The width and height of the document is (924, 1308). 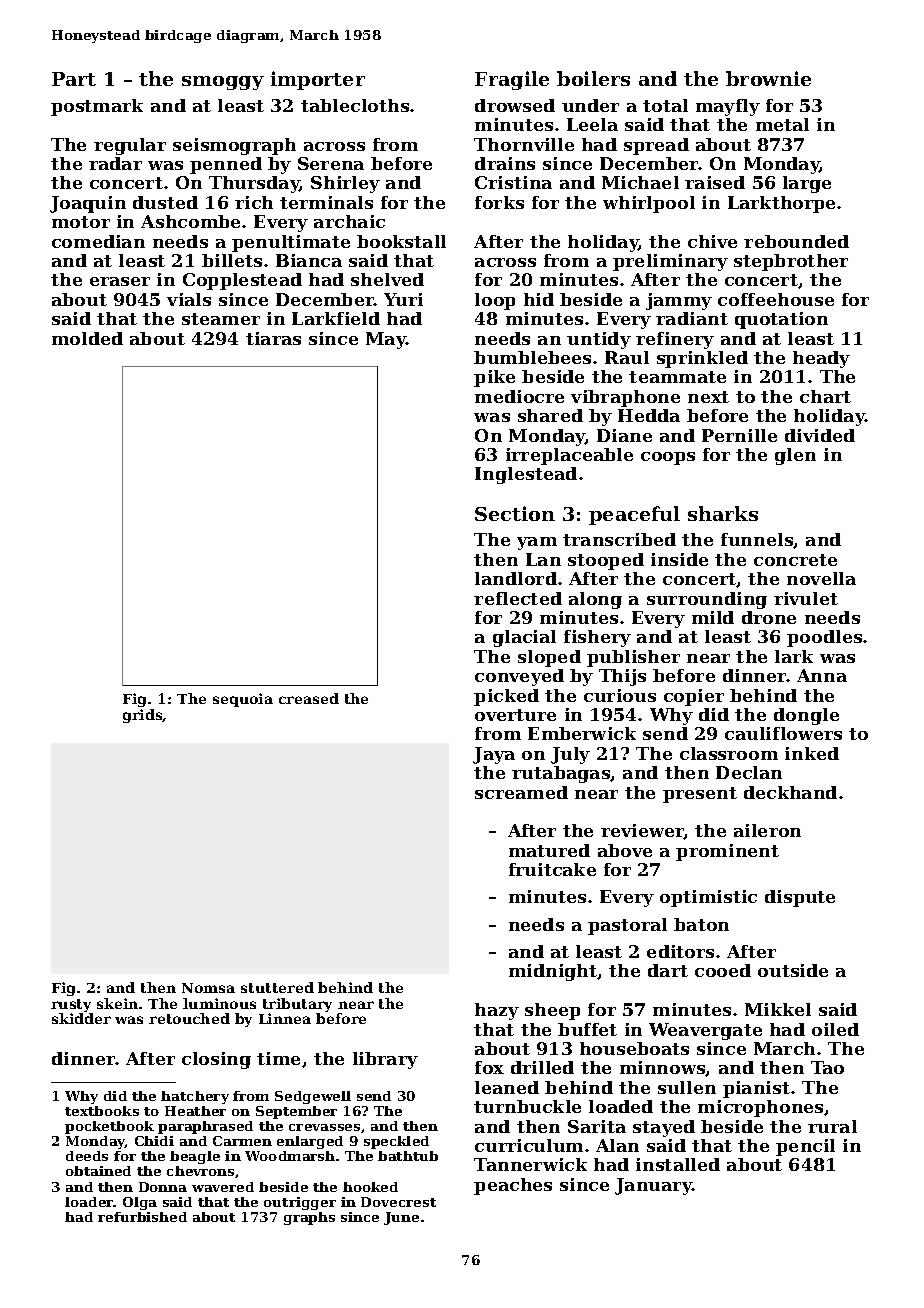 I want to click on metal, so click(x=782, y=124).
